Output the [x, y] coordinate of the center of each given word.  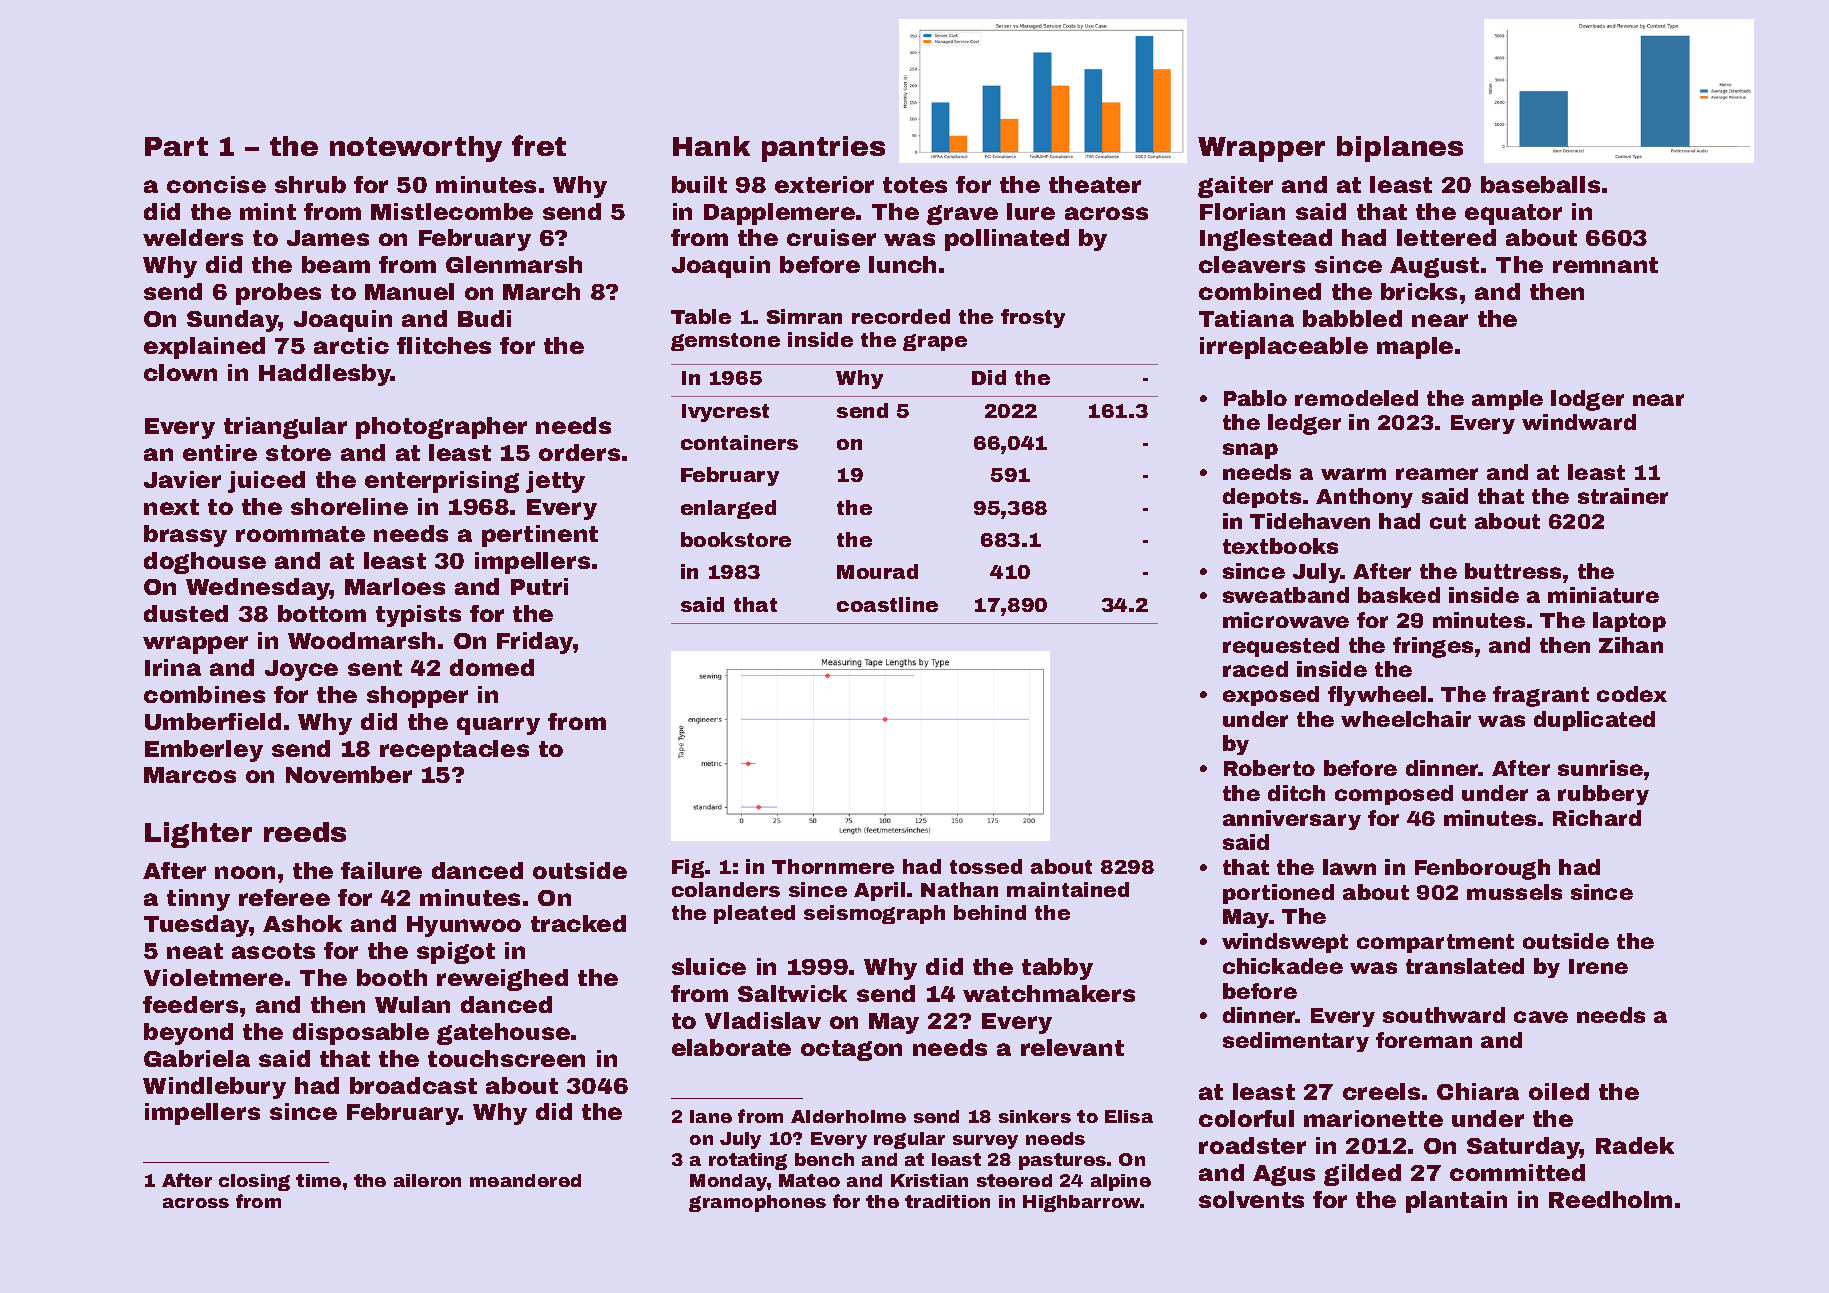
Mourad [877, 571]
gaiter [1235, 187]
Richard [1597, 818]
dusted [186, 613]
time [318, 1180]
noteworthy [416, 149]
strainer [1623, 496]
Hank [711, 146]
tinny [198, 900]
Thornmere [833, 866]
